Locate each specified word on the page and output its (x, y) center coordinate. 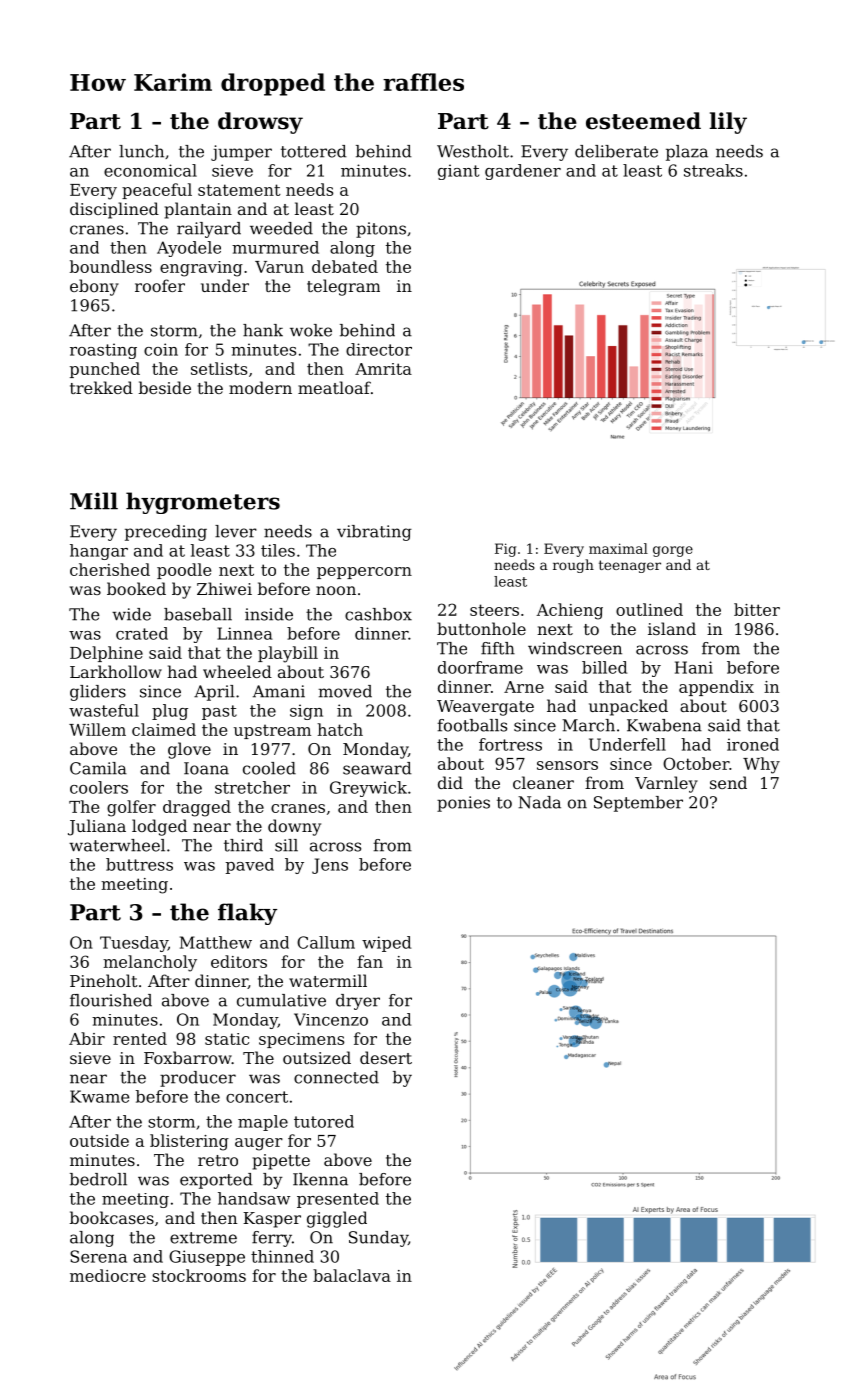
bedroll (98, 1179)
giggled (337, 1219)
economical (150, 170)
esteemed (643, 121)
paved (250, 866)
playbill (288, 654)
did (450, 782)
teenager (630, 566)
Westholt (473, 151)
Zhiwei (224, 588)
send (728, 782)
